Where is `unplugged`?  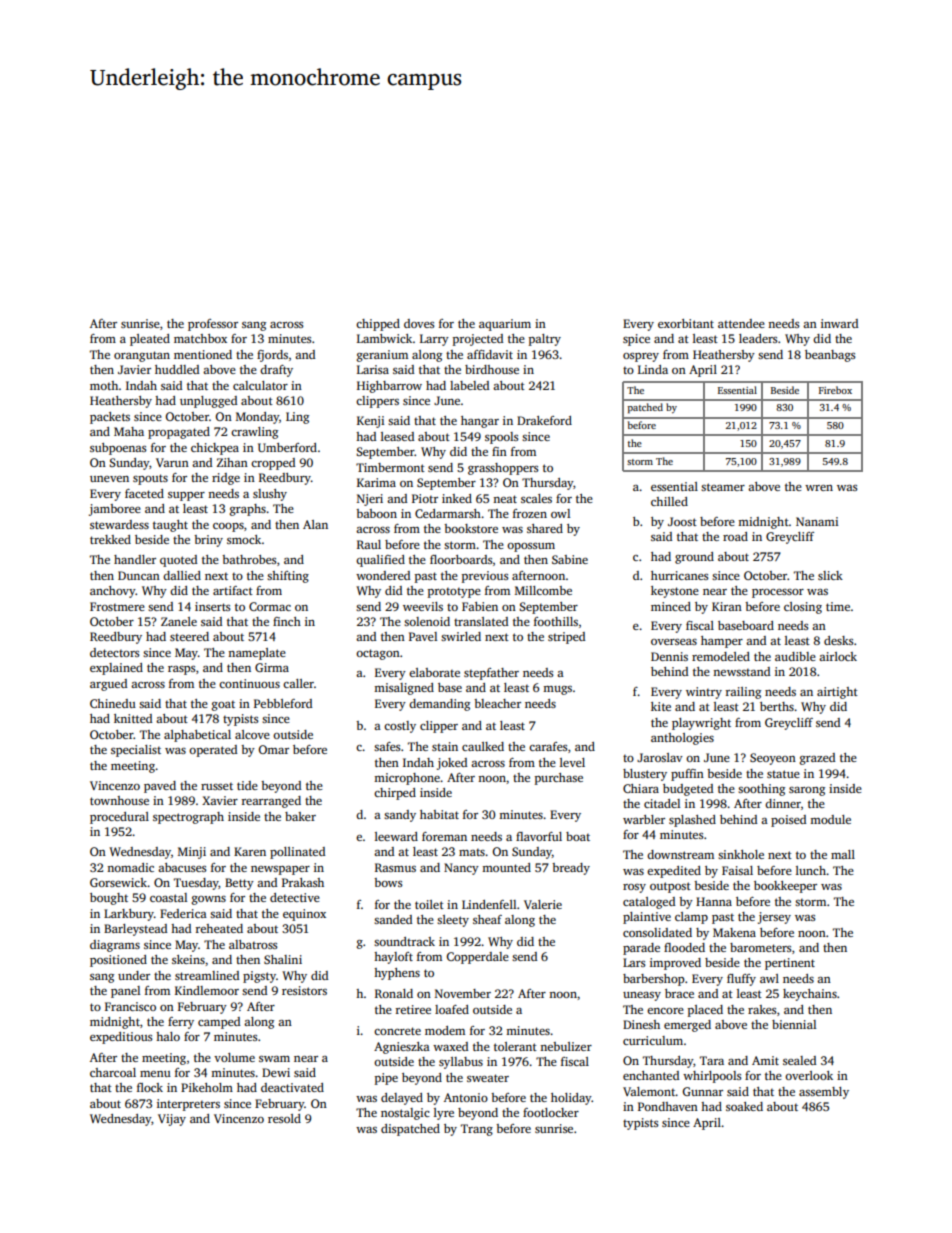 unplugged is located at coordinates (208, 402).
